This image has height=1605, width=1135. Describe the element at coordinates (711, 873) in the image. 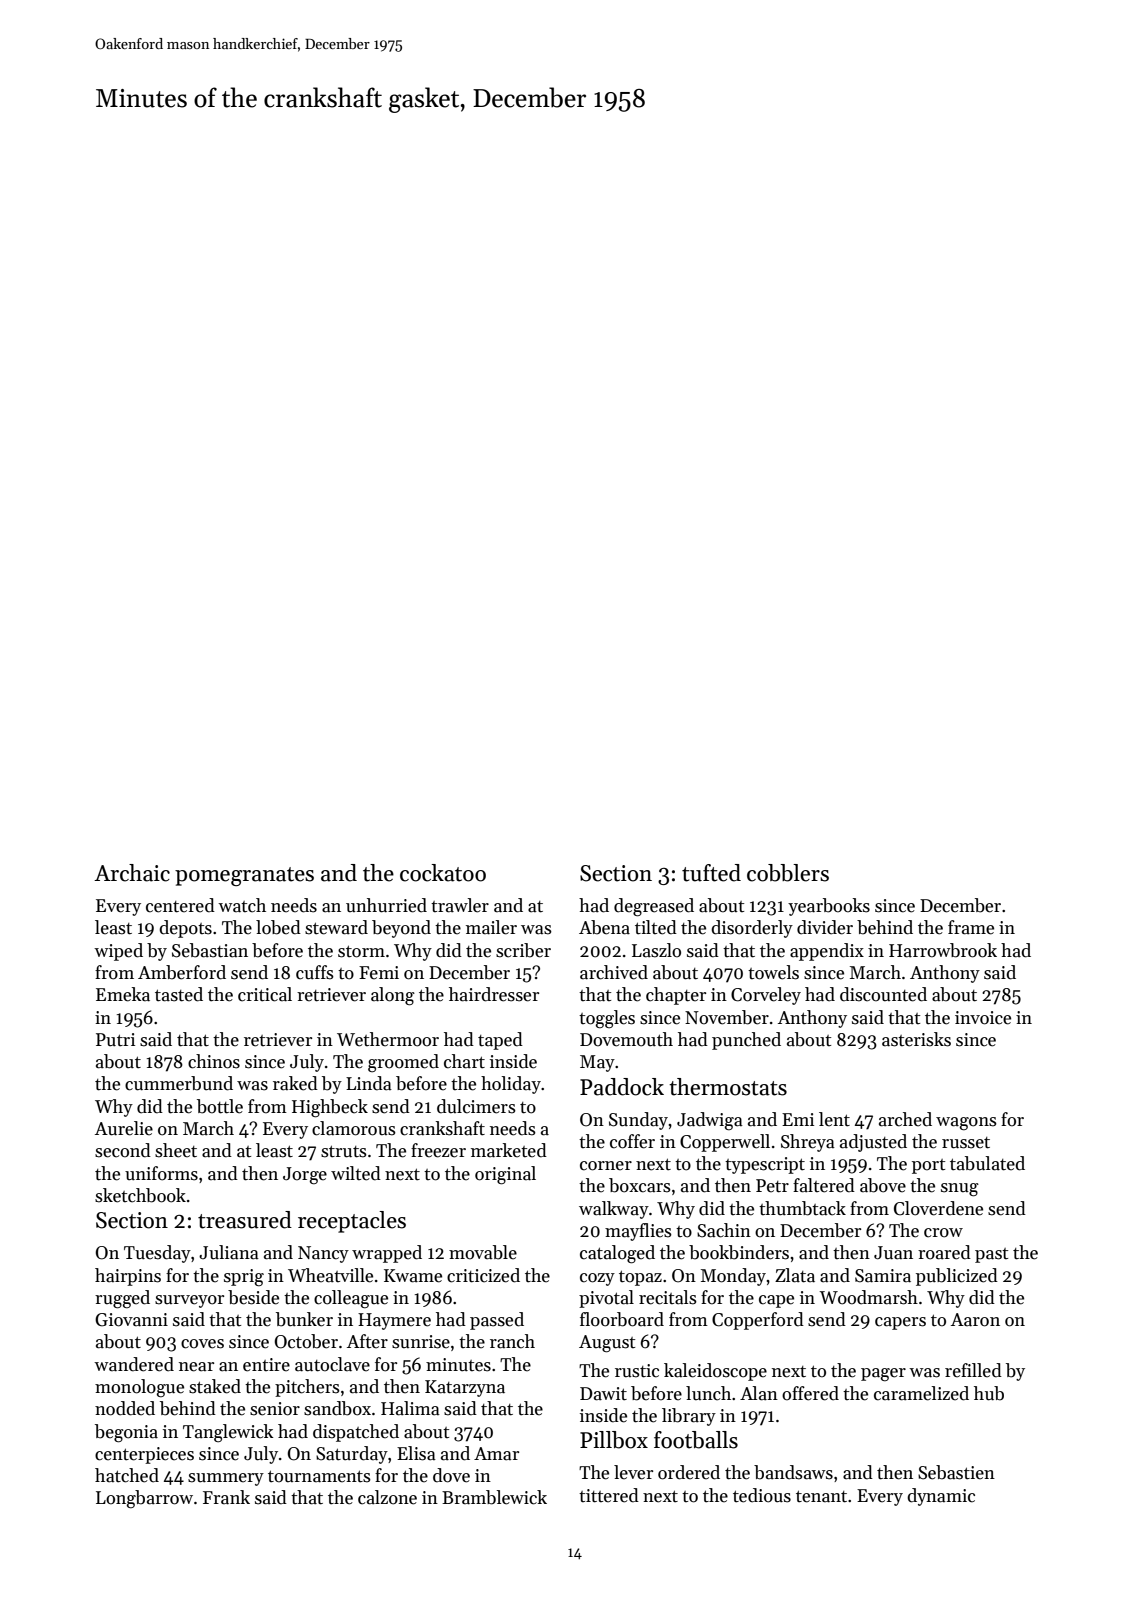

I see `tufted` at that location.
